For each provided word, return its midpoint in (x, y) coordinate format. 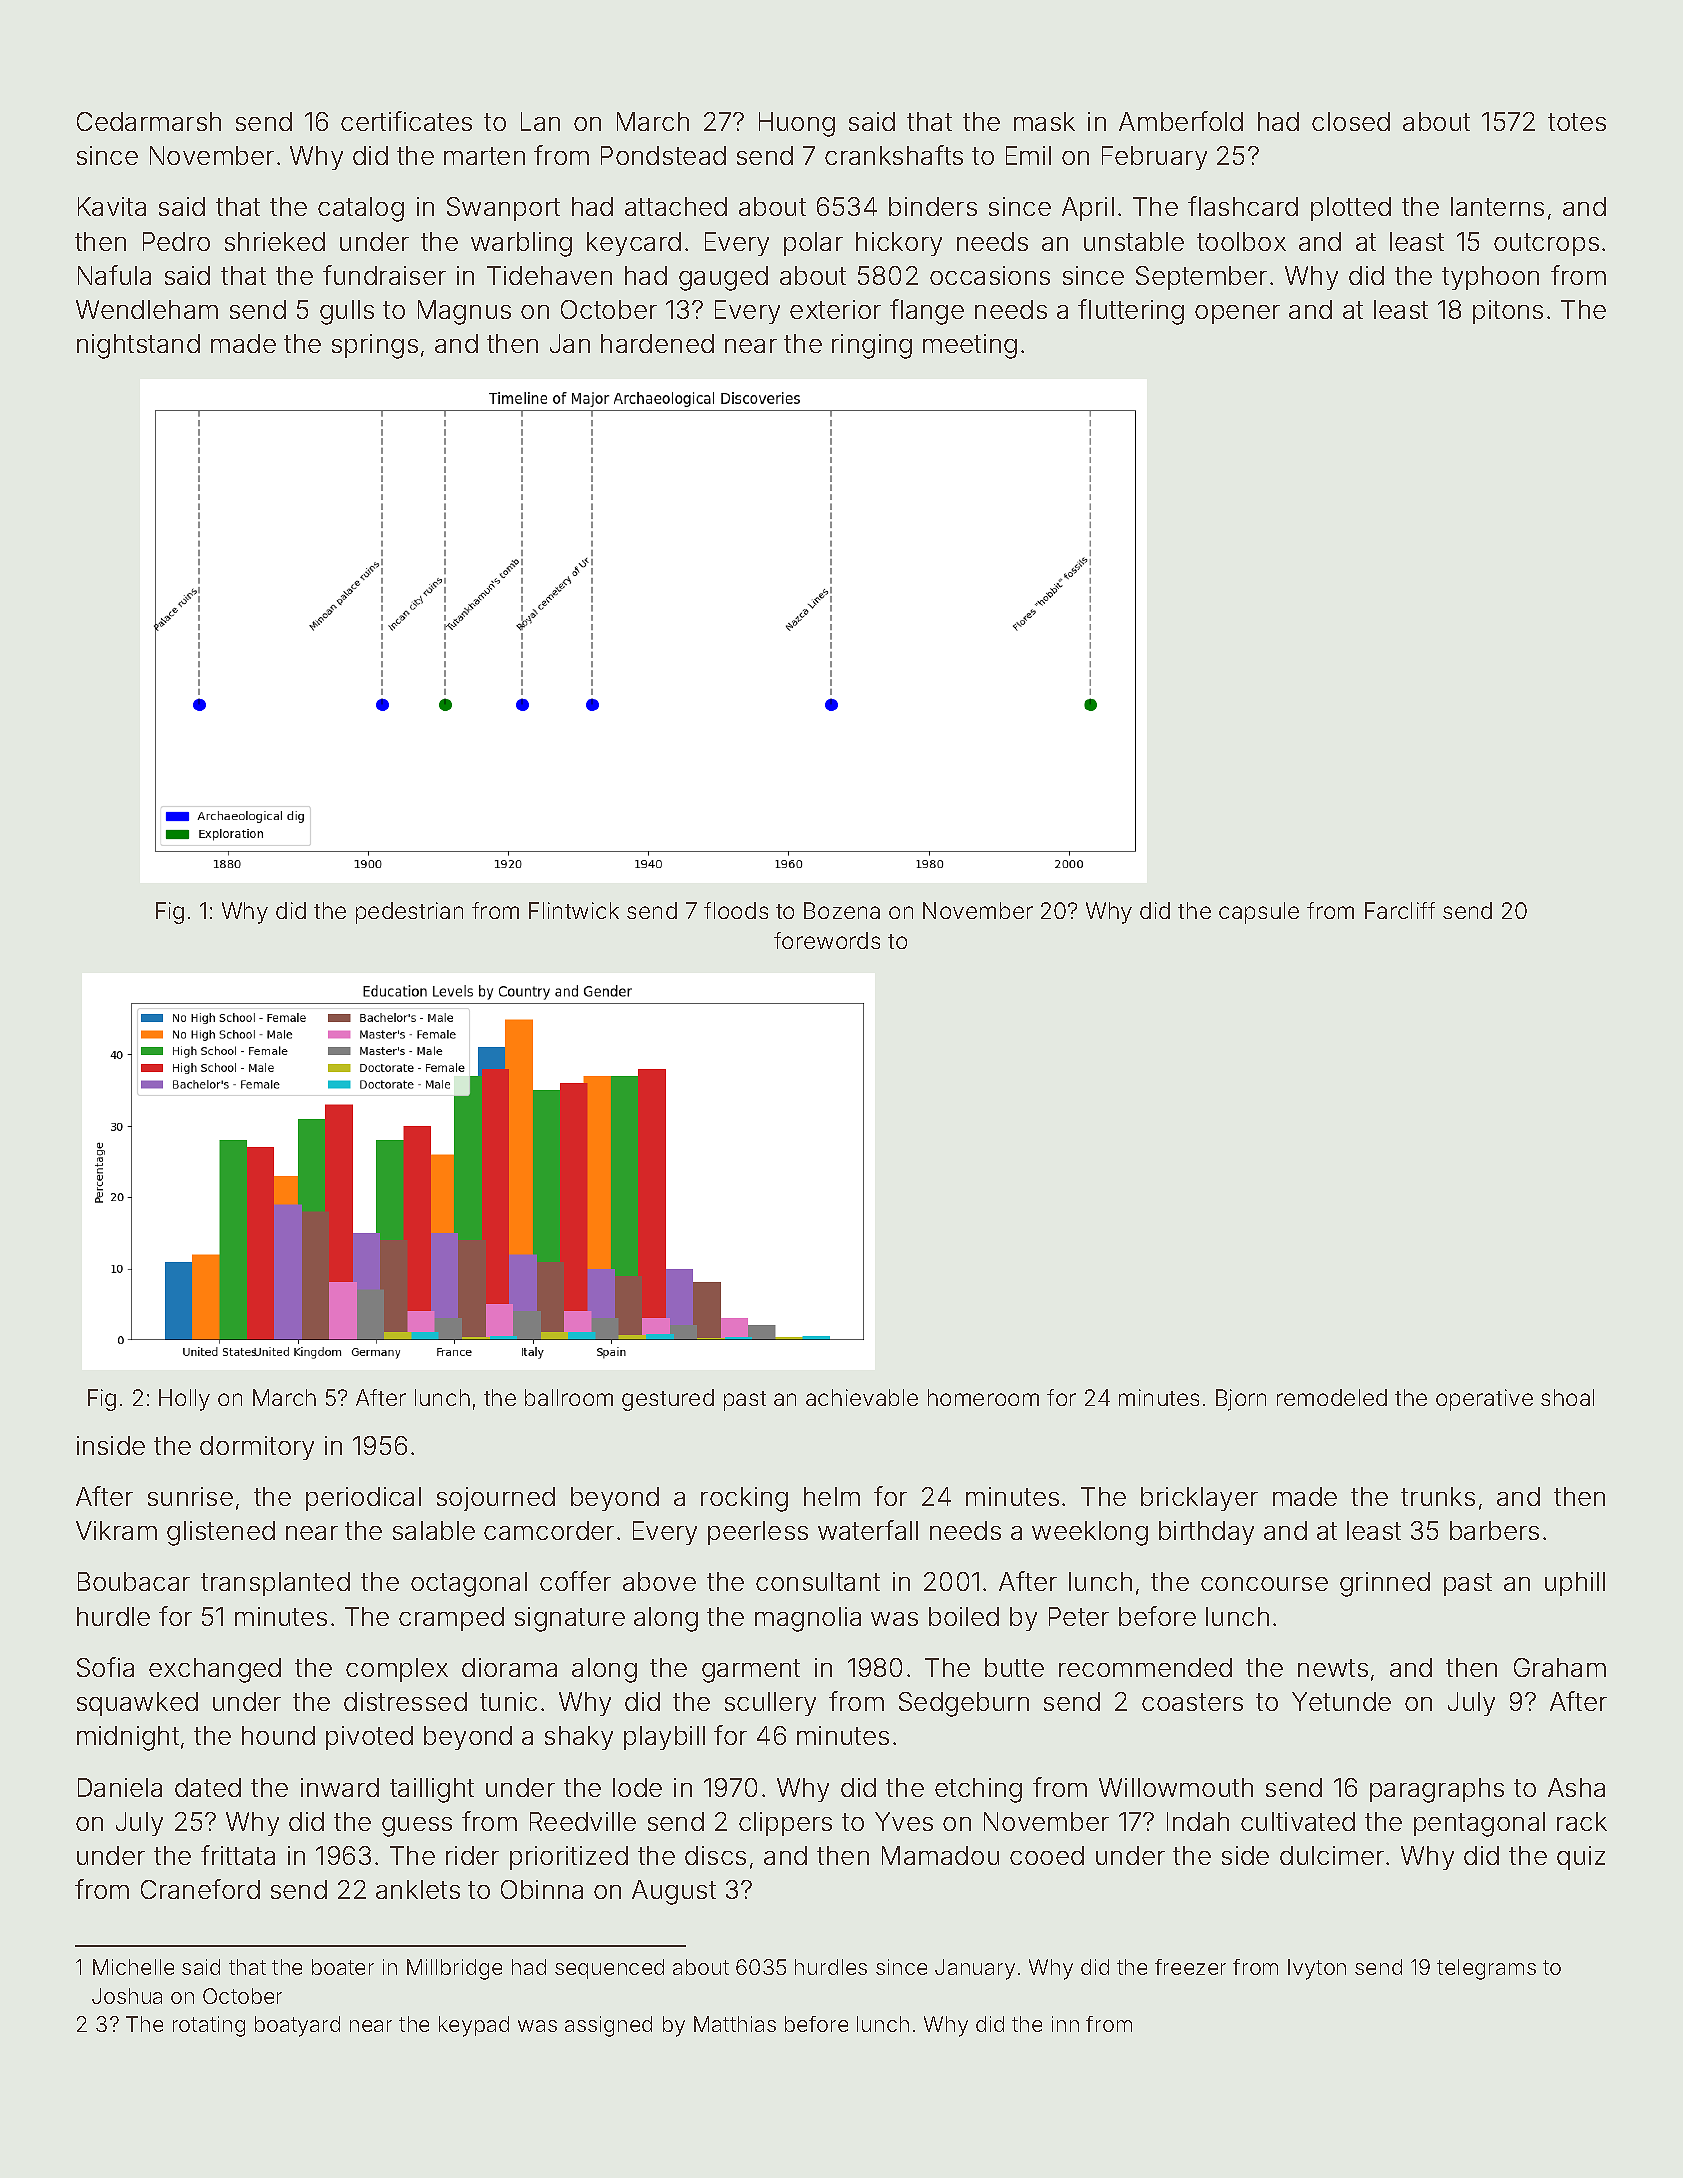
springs (375, 346)
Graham (1560, 1667)
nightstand (138, 346)
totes (1577, 122)
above (659, 1581)
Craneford (200, 1889)
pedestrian (409, 913)
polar (813, 244)
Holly (184, 1400)
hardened (657, 343)
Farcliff (1400, 910)
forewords (827, 940)
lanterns (1497, 206)
